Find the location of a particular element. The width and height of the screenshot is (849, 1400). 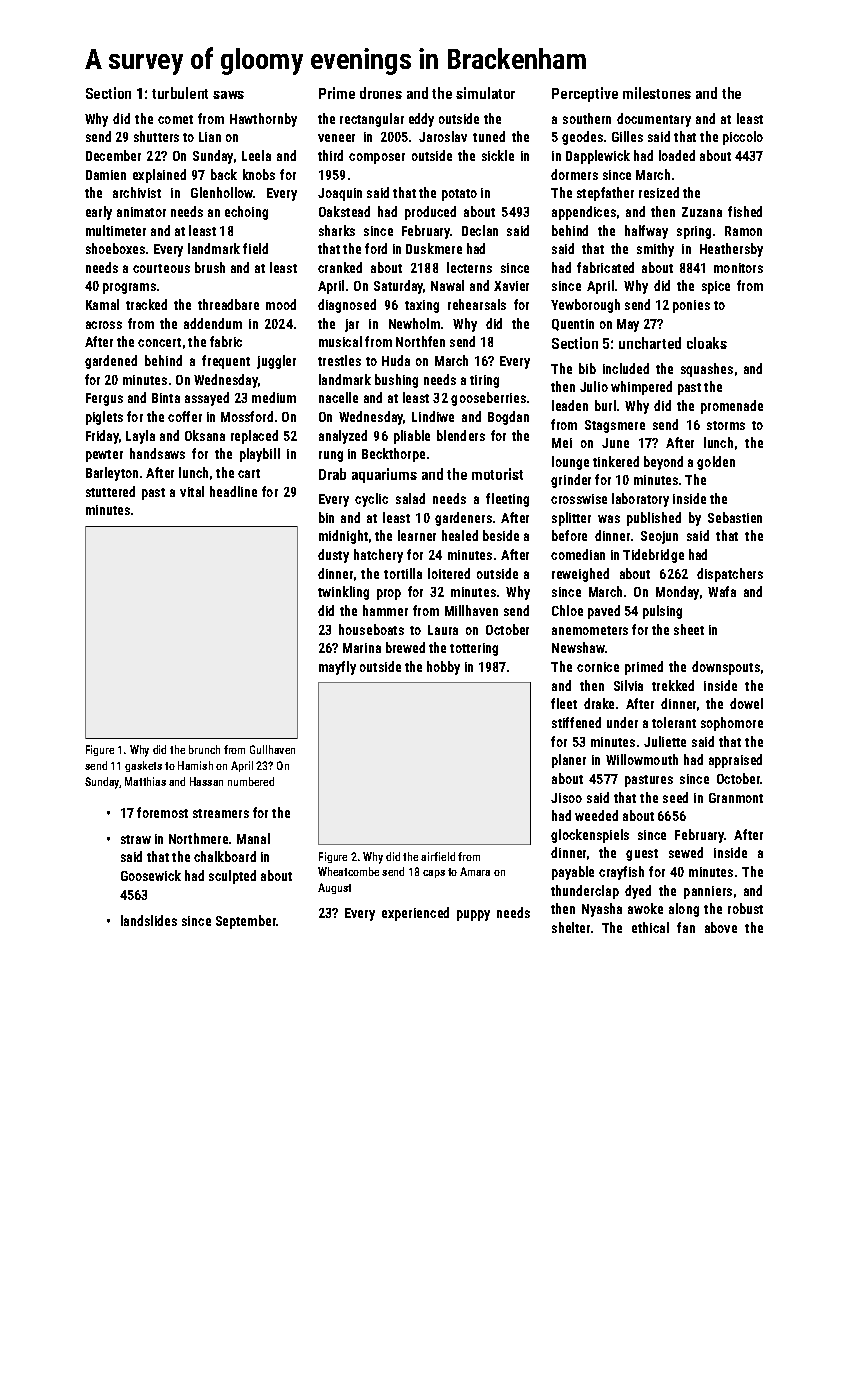

stuttered is located at coordinates (110, 491).
